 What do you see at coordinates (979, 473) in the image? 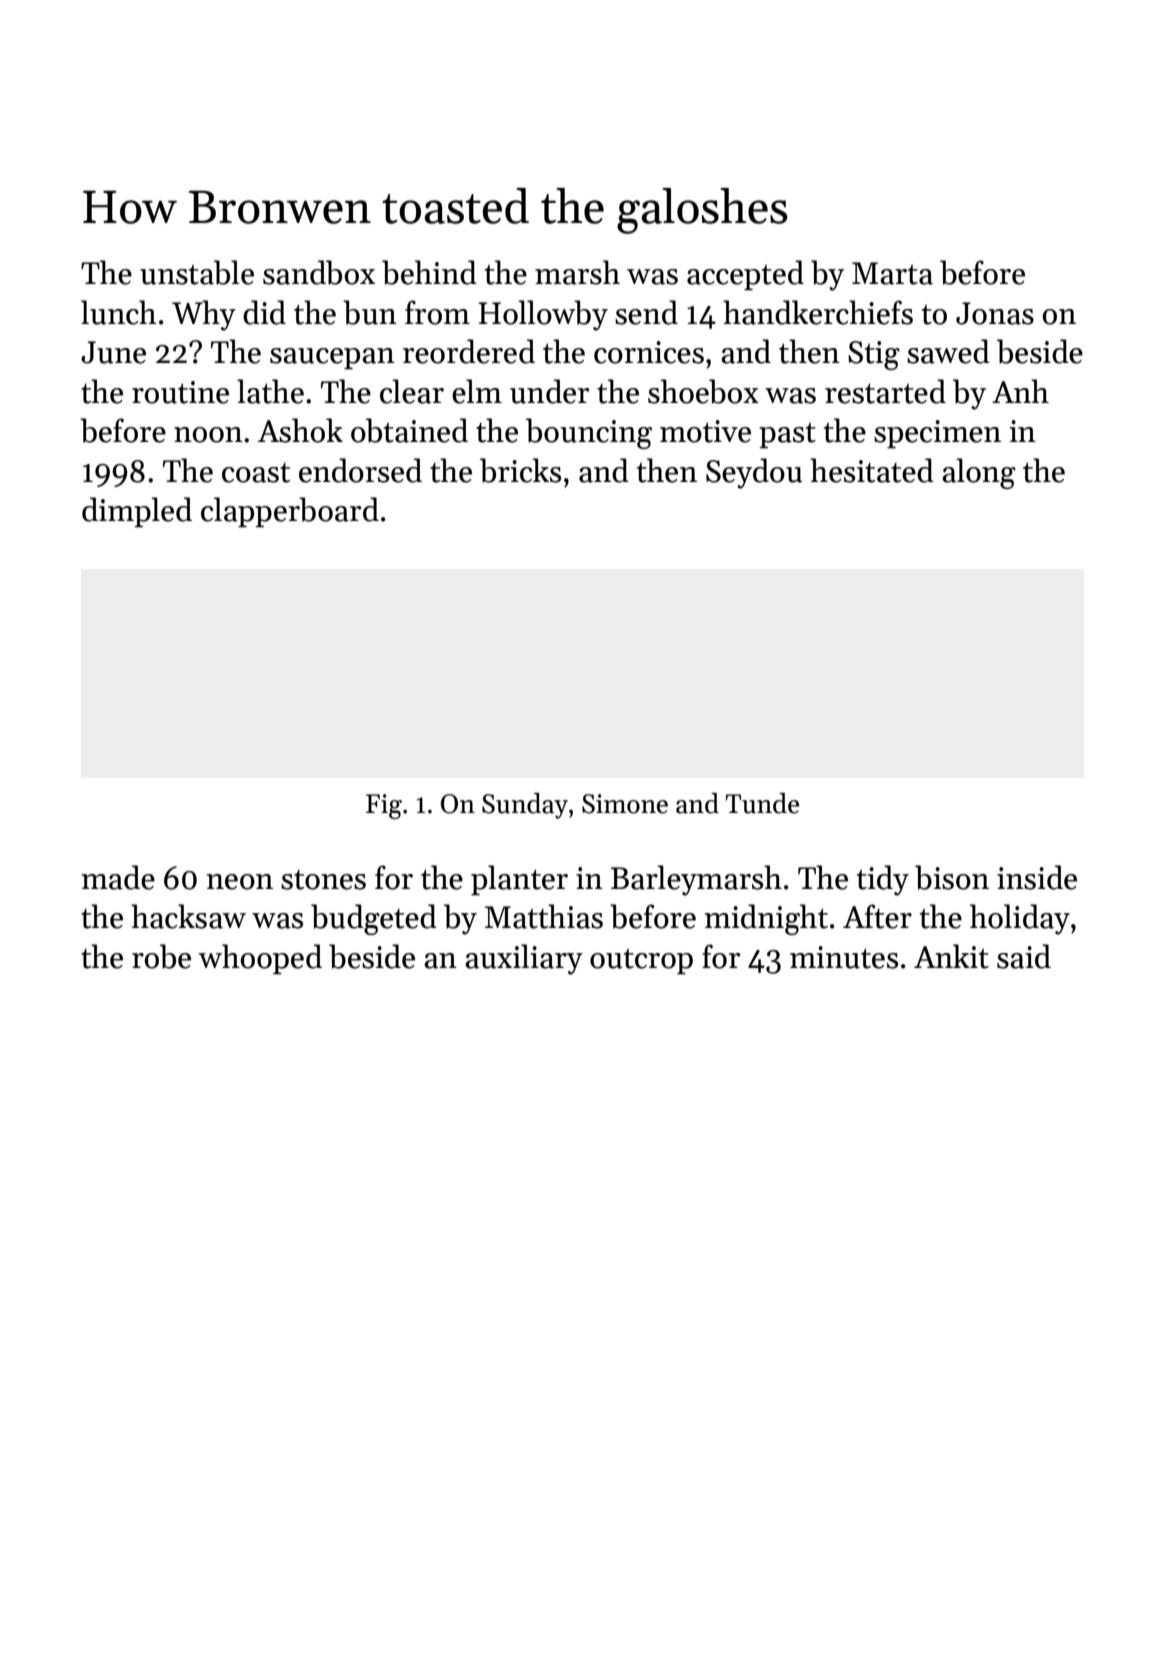
I see `along` at bounding box center [979, 473].
